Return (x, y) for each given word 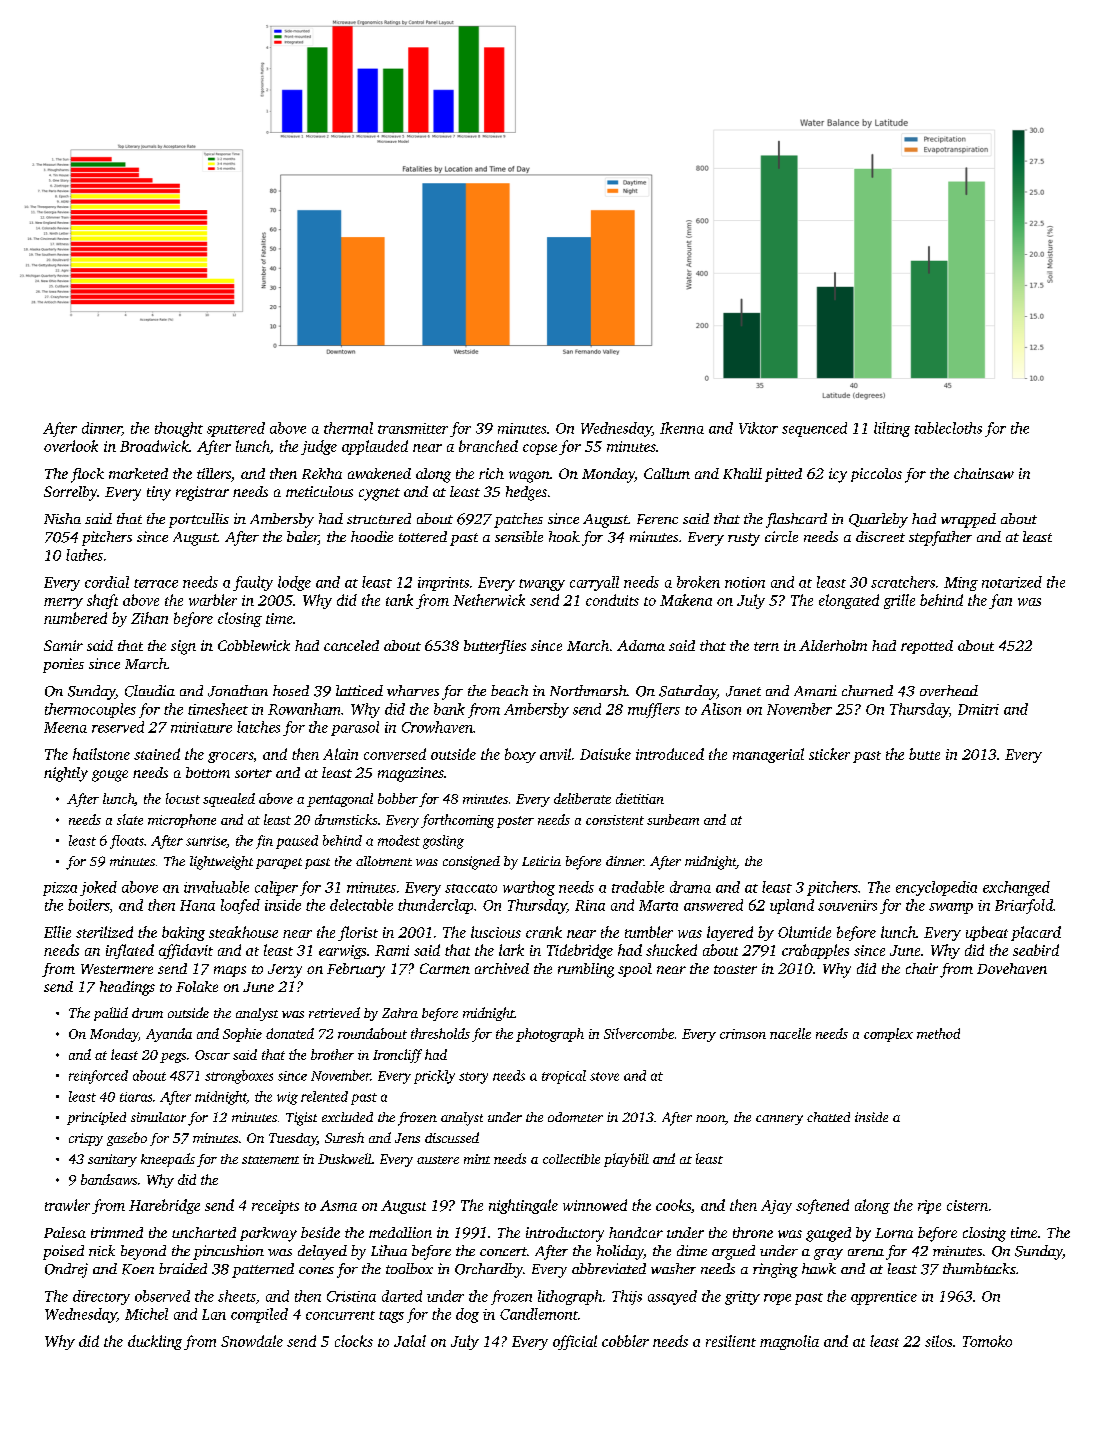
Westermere (117, 969)
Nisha (62, 518)
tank (399, 600)
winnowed (595, 1205)
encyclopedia (936, 888)
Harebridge (164, 1206)
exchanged (1016, 888)
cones (316, 1270)
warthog (529, 888)
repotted (927, 647)
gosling (443, 842)
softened (822, 1206)
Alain (340, 754)
